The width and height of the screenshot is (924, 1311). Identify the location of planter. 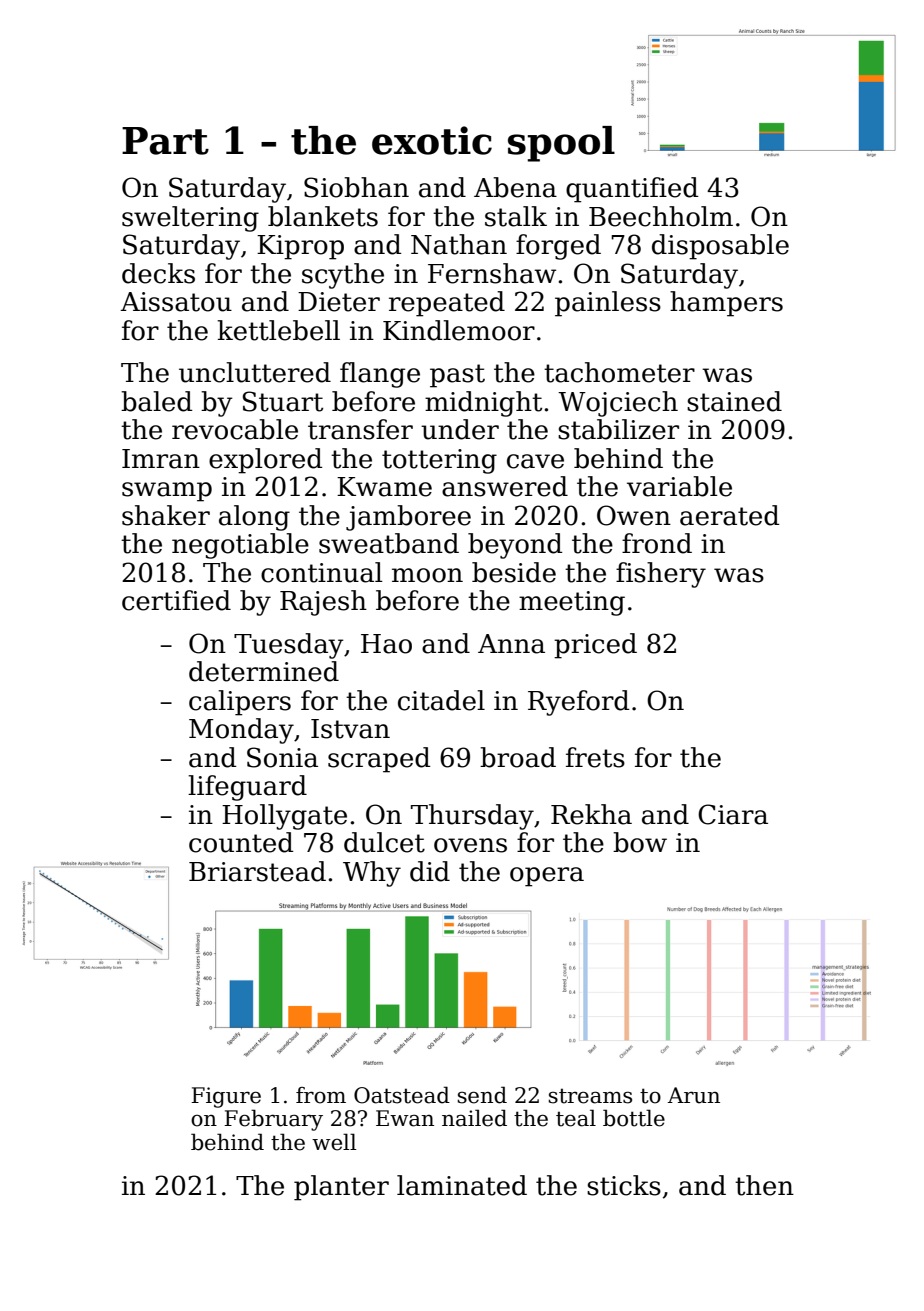
(341, 1188).
